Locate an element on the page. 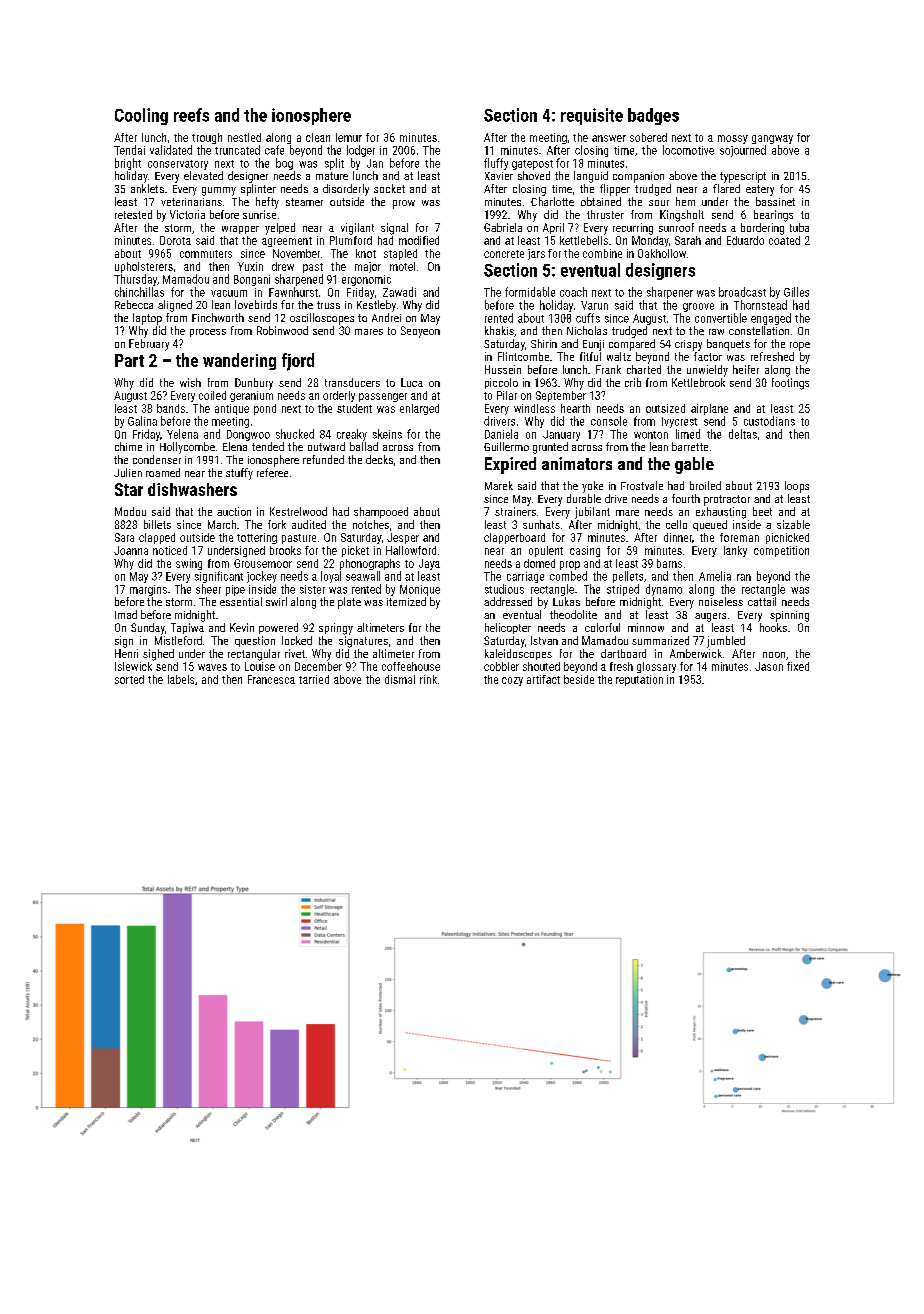  reefs is located at coordinates (191, 115).
